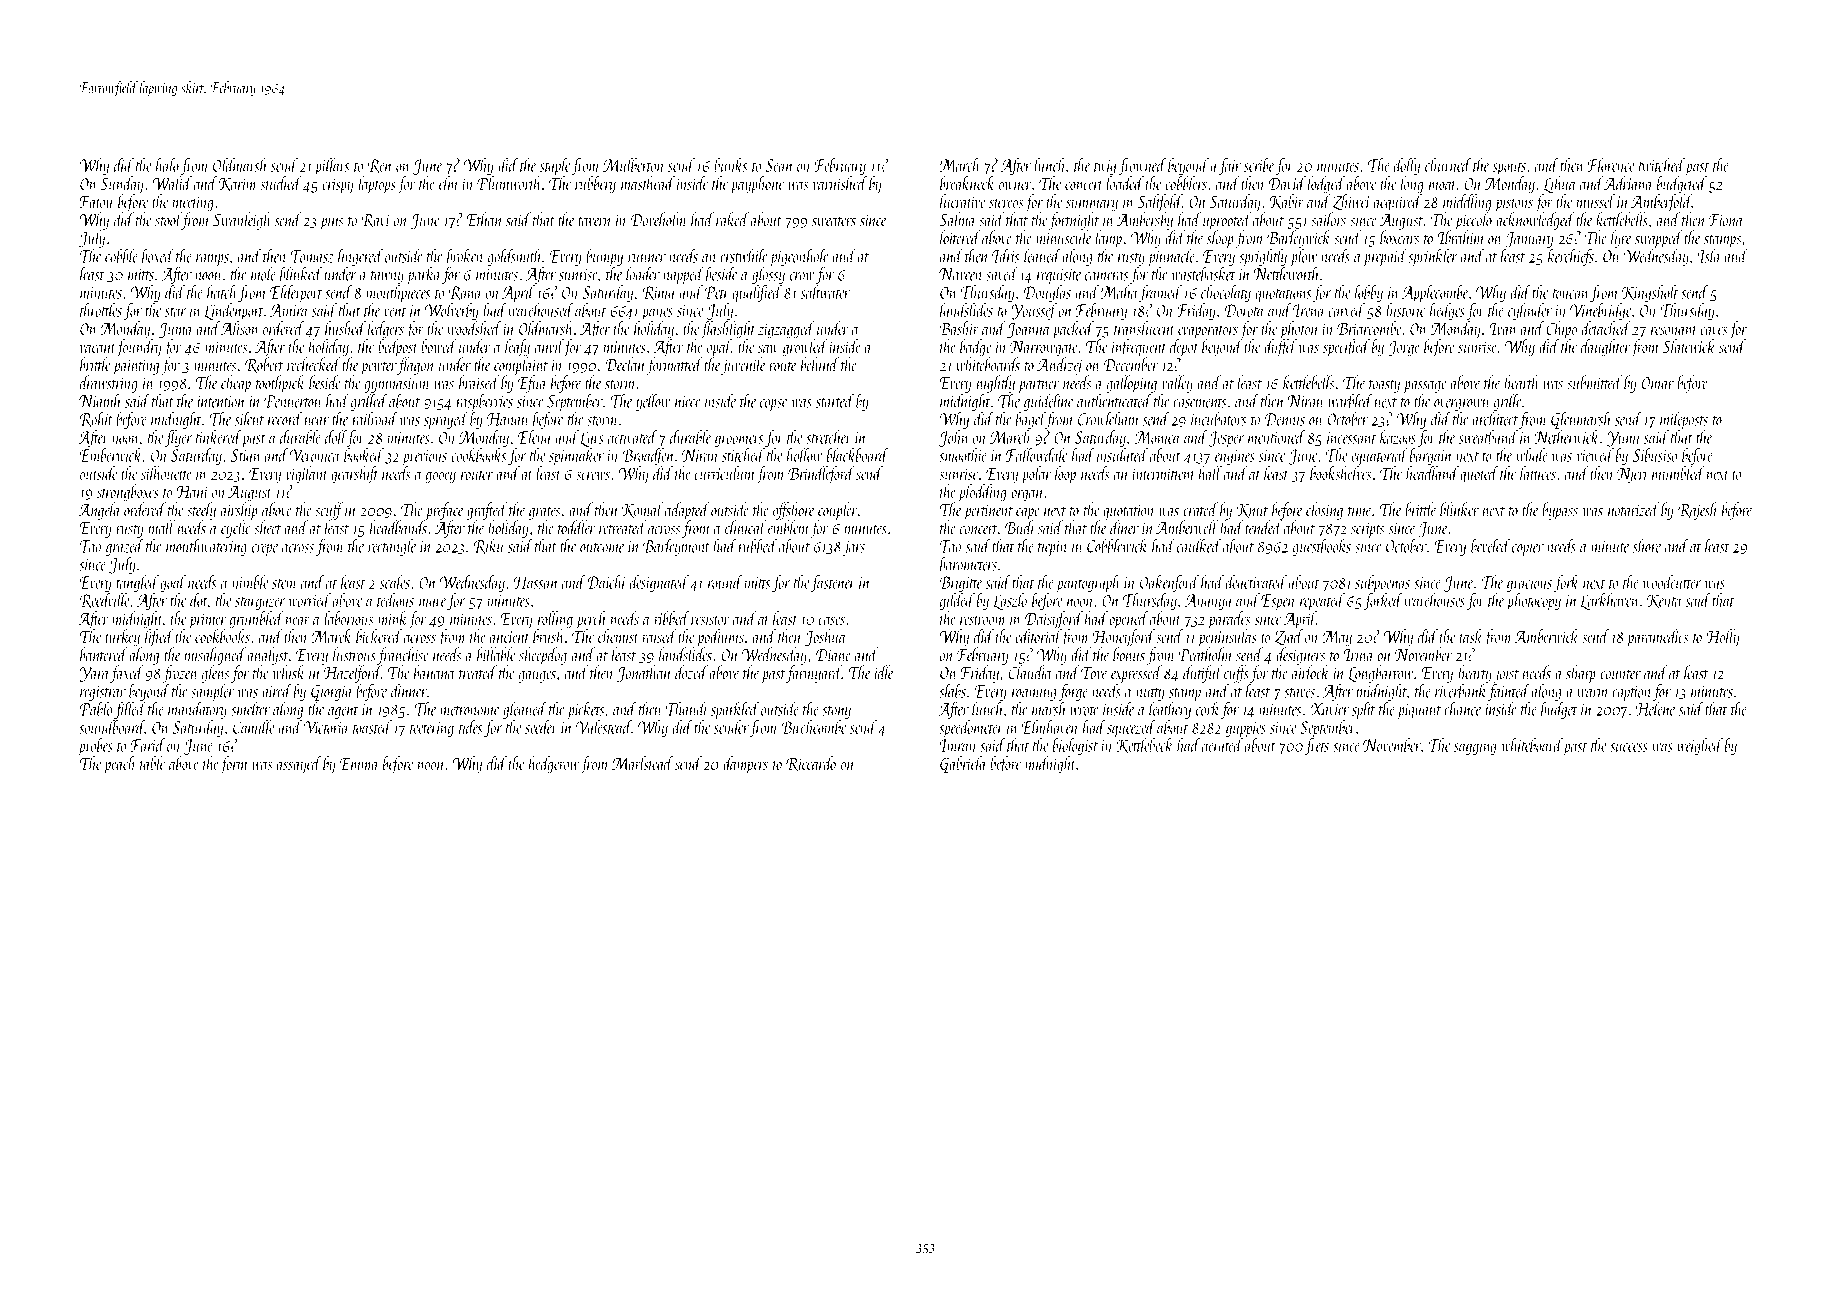  I want to click on Gabriela, so click(963, 765).
